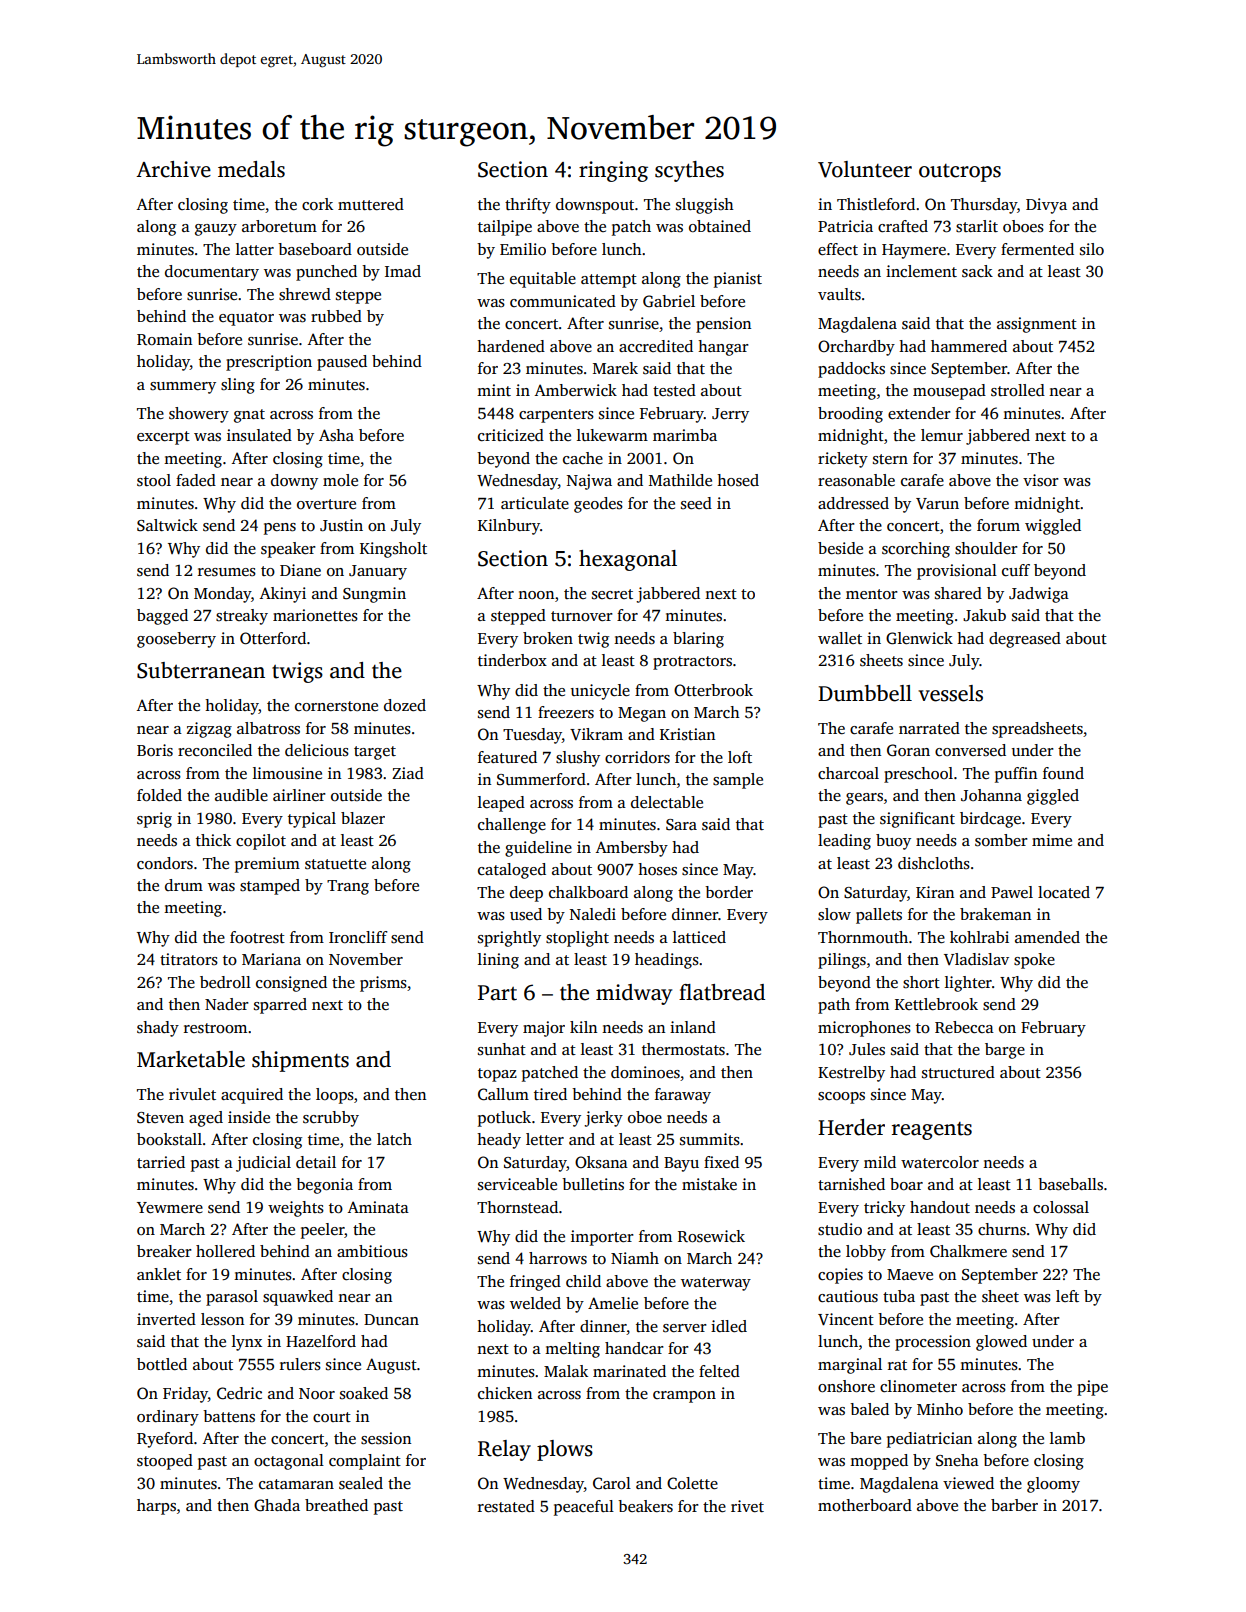  What do you see at coordinates (613, 171) in the screenshot?
I see `ringing` at bounding box center [613, 171].
